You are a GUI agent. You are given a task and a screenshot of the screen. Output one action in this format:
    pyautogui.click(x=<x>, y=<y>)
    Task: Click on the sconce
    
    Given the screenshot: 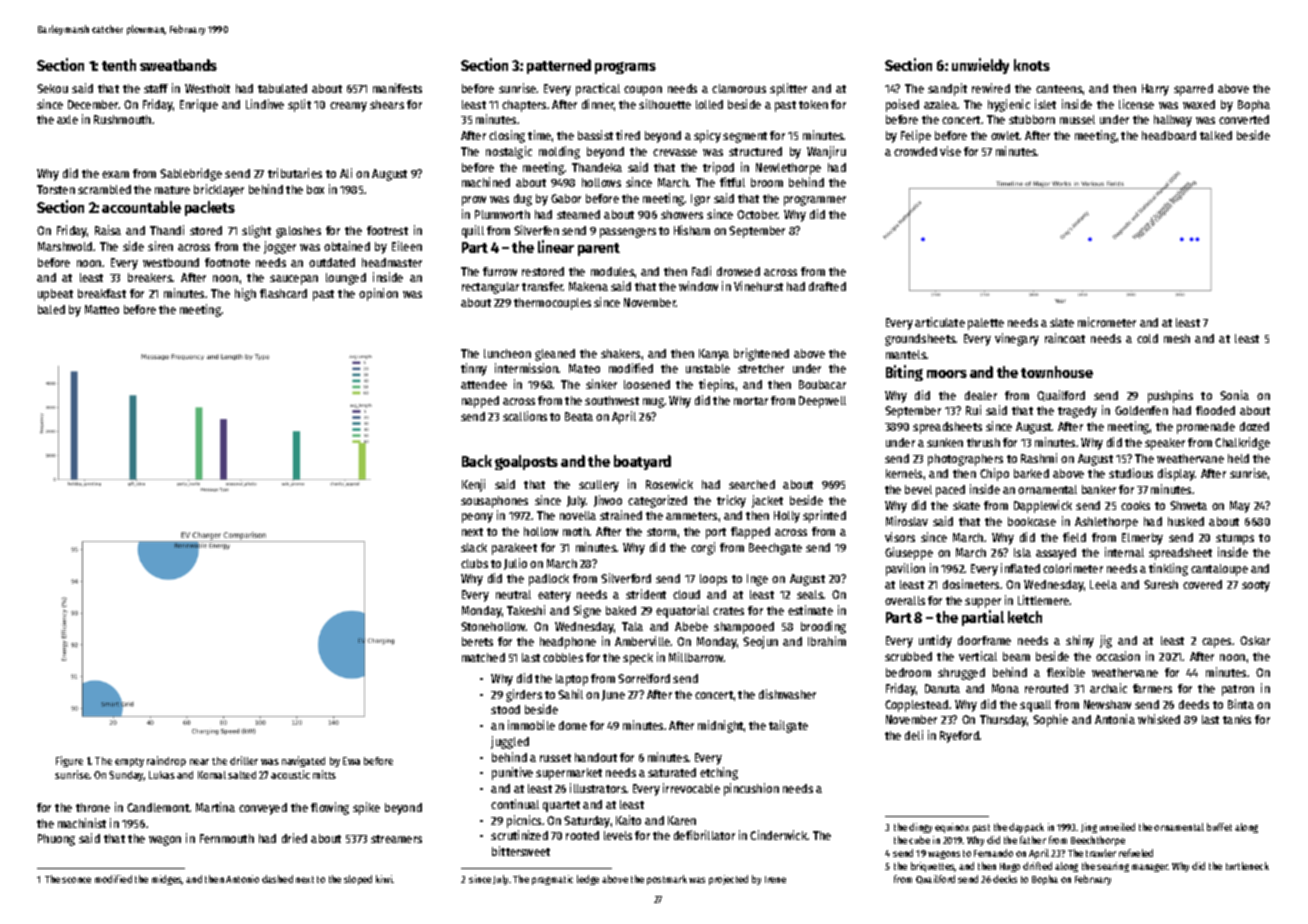 What is the action you would take?
    pyautogui.click(x=76, y=880)
